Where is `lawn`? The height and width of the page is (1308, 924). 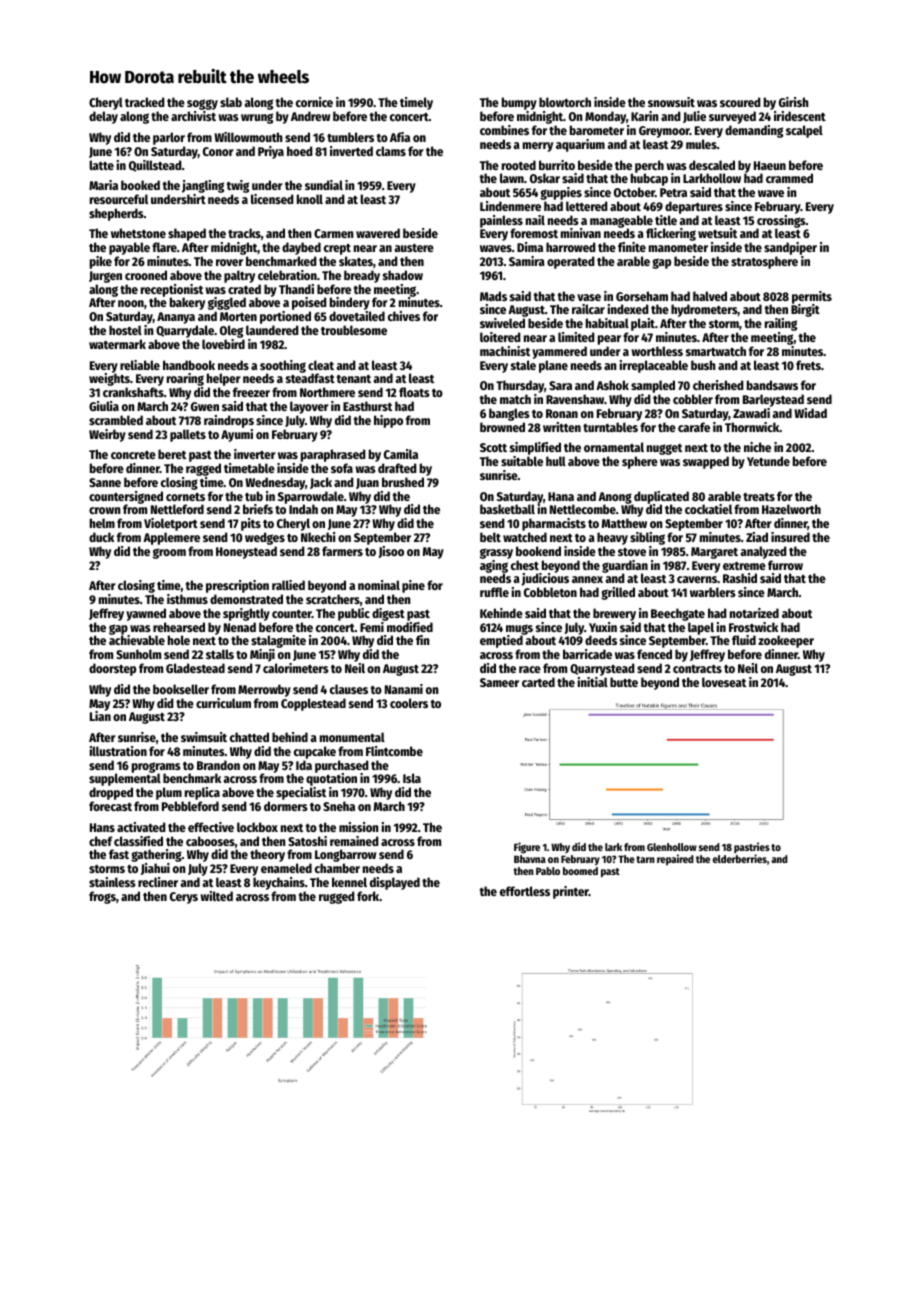 lawn is located at coordinates (512, 178).
